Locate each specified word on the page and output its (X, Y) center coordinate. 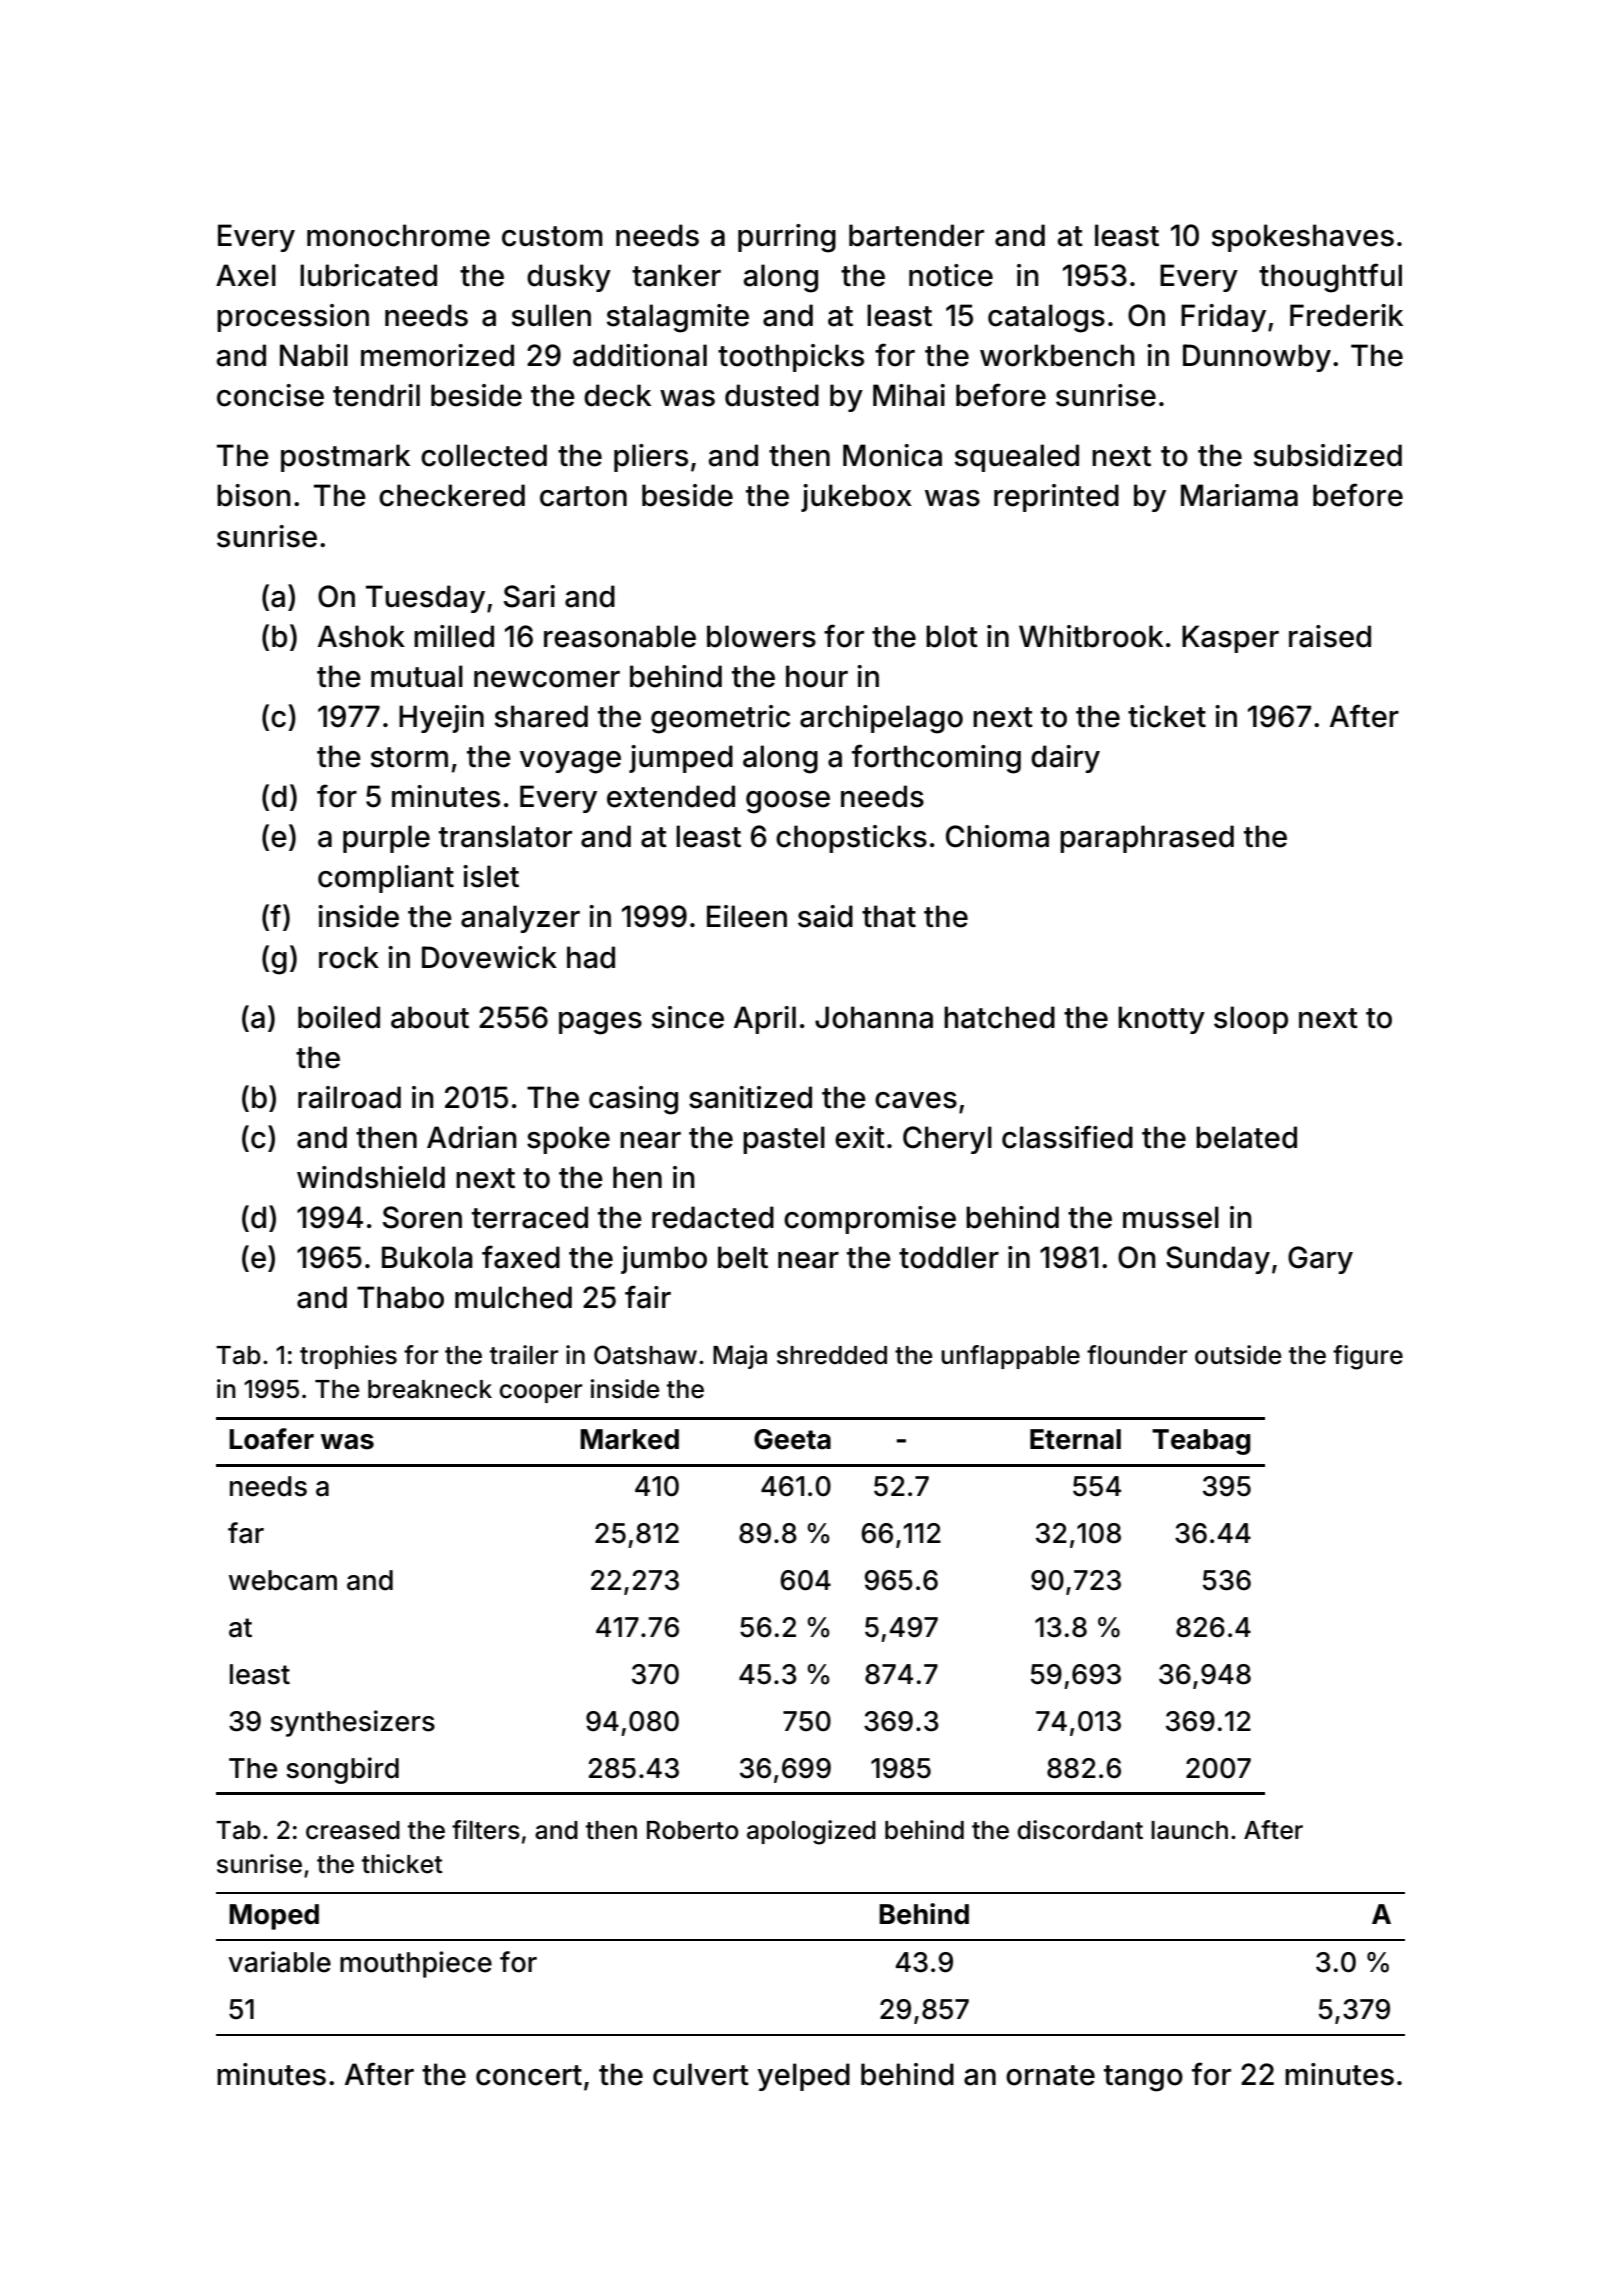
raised (1330, 636)
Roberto (693, 1830)
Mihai (909, 395)
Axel (246, 275)
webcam (283, 1580)
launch (1189, 1830)
